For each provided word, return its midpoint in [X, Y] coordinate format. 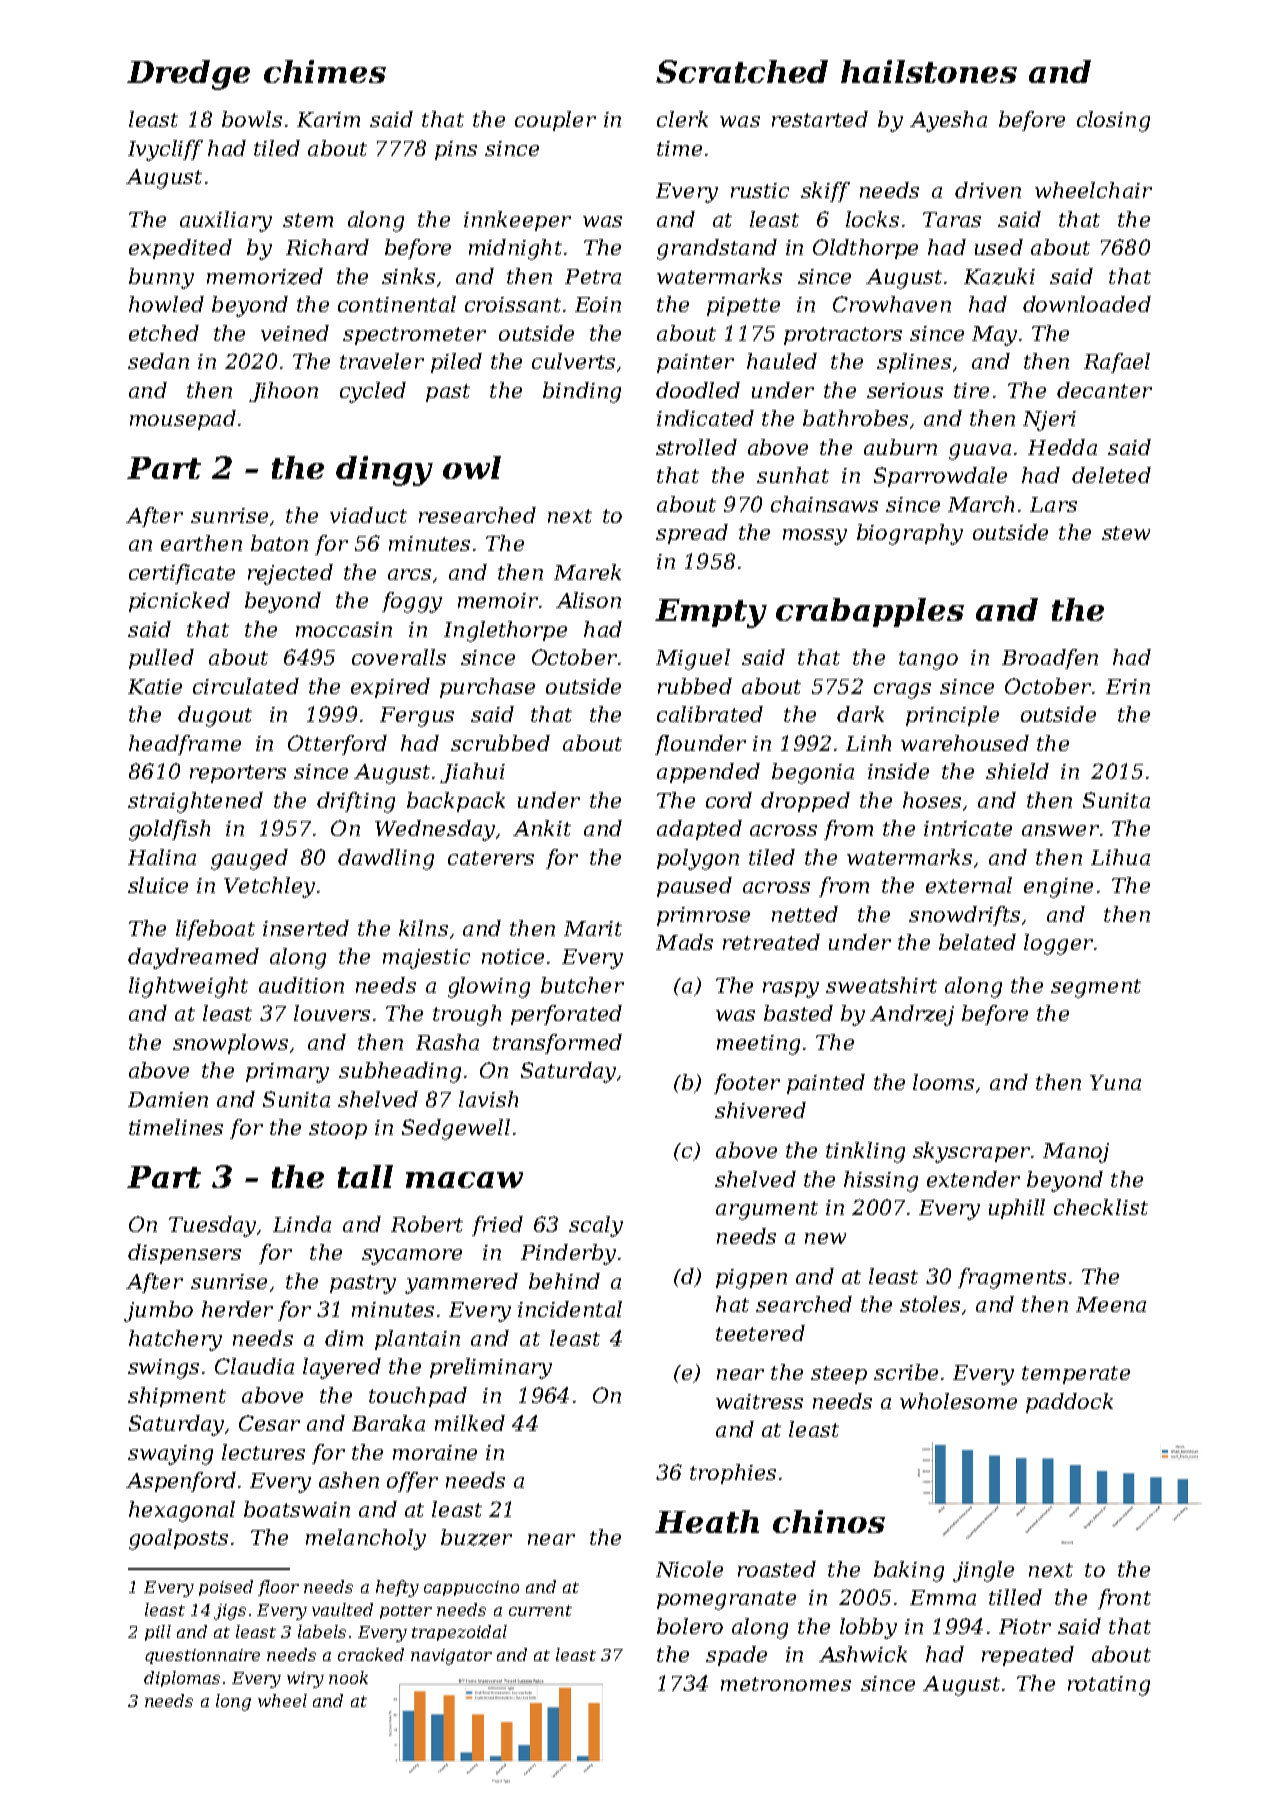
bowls [252, 119]
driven [988, 190]
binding [582, 392]
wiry [305, 1680]
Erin [1128, 686]
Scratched [742, 71]
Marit [593, 928]
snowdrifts [964, 916]
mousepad [183, 420]
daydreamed [193, 958]
